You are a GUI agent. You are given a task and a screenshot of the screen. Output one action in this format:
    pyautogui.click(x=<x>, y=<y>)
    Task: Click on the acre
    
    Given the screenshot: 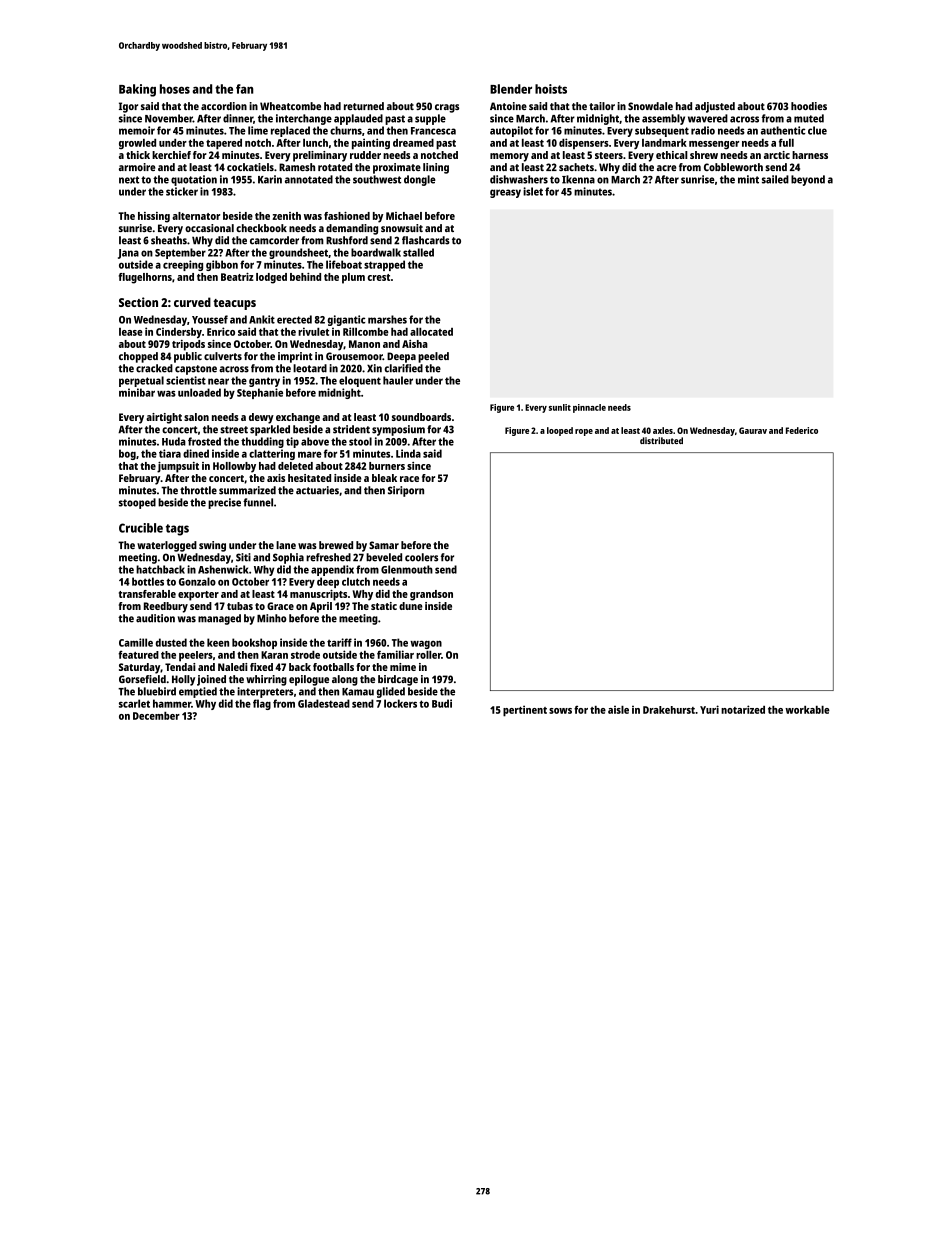 What is the action you would take?
    pyautogui.click(x=667, y=168)
